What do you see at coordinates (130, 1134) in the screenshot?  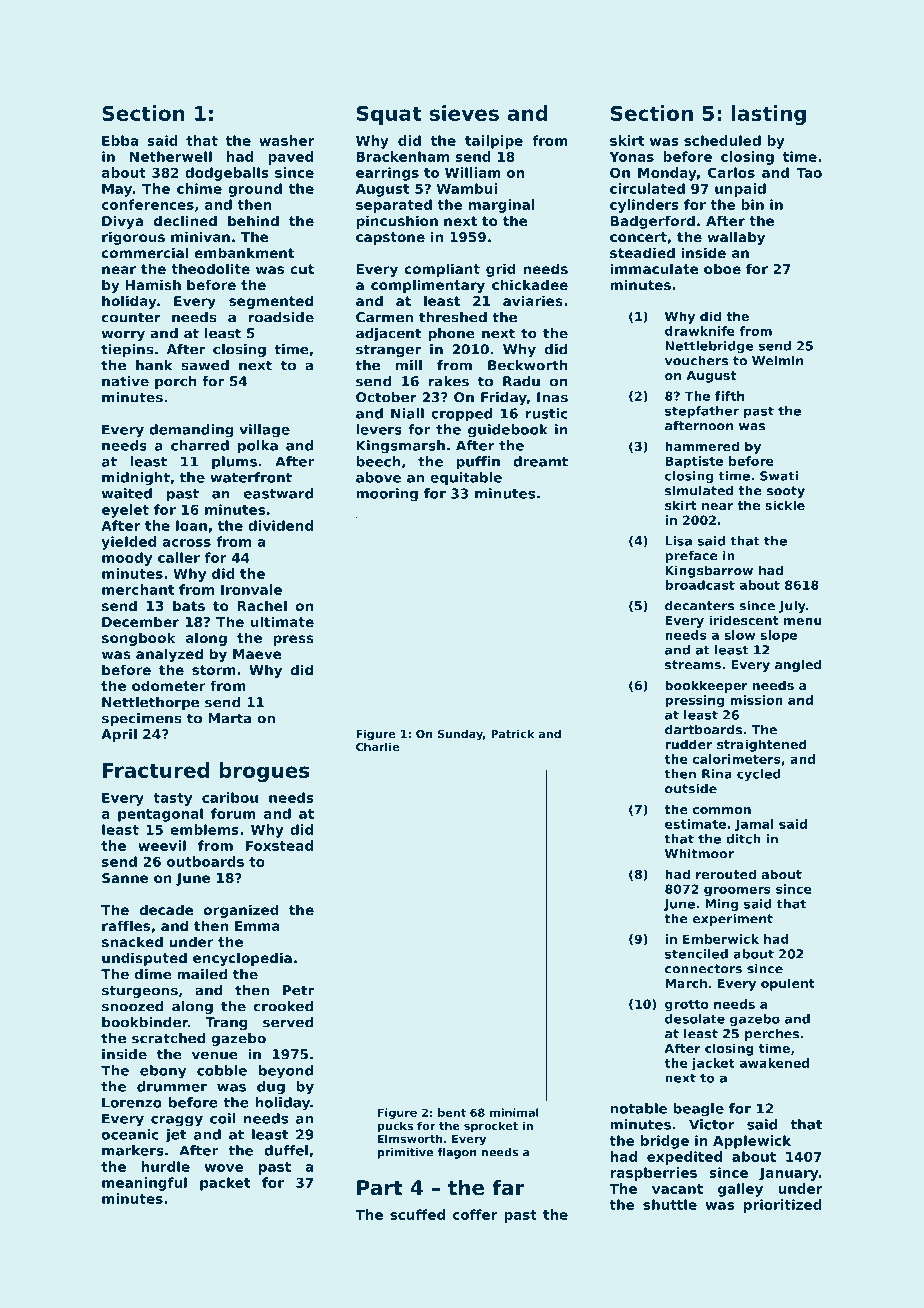 I see `oceanic` at bounding box center [130, 1134].
